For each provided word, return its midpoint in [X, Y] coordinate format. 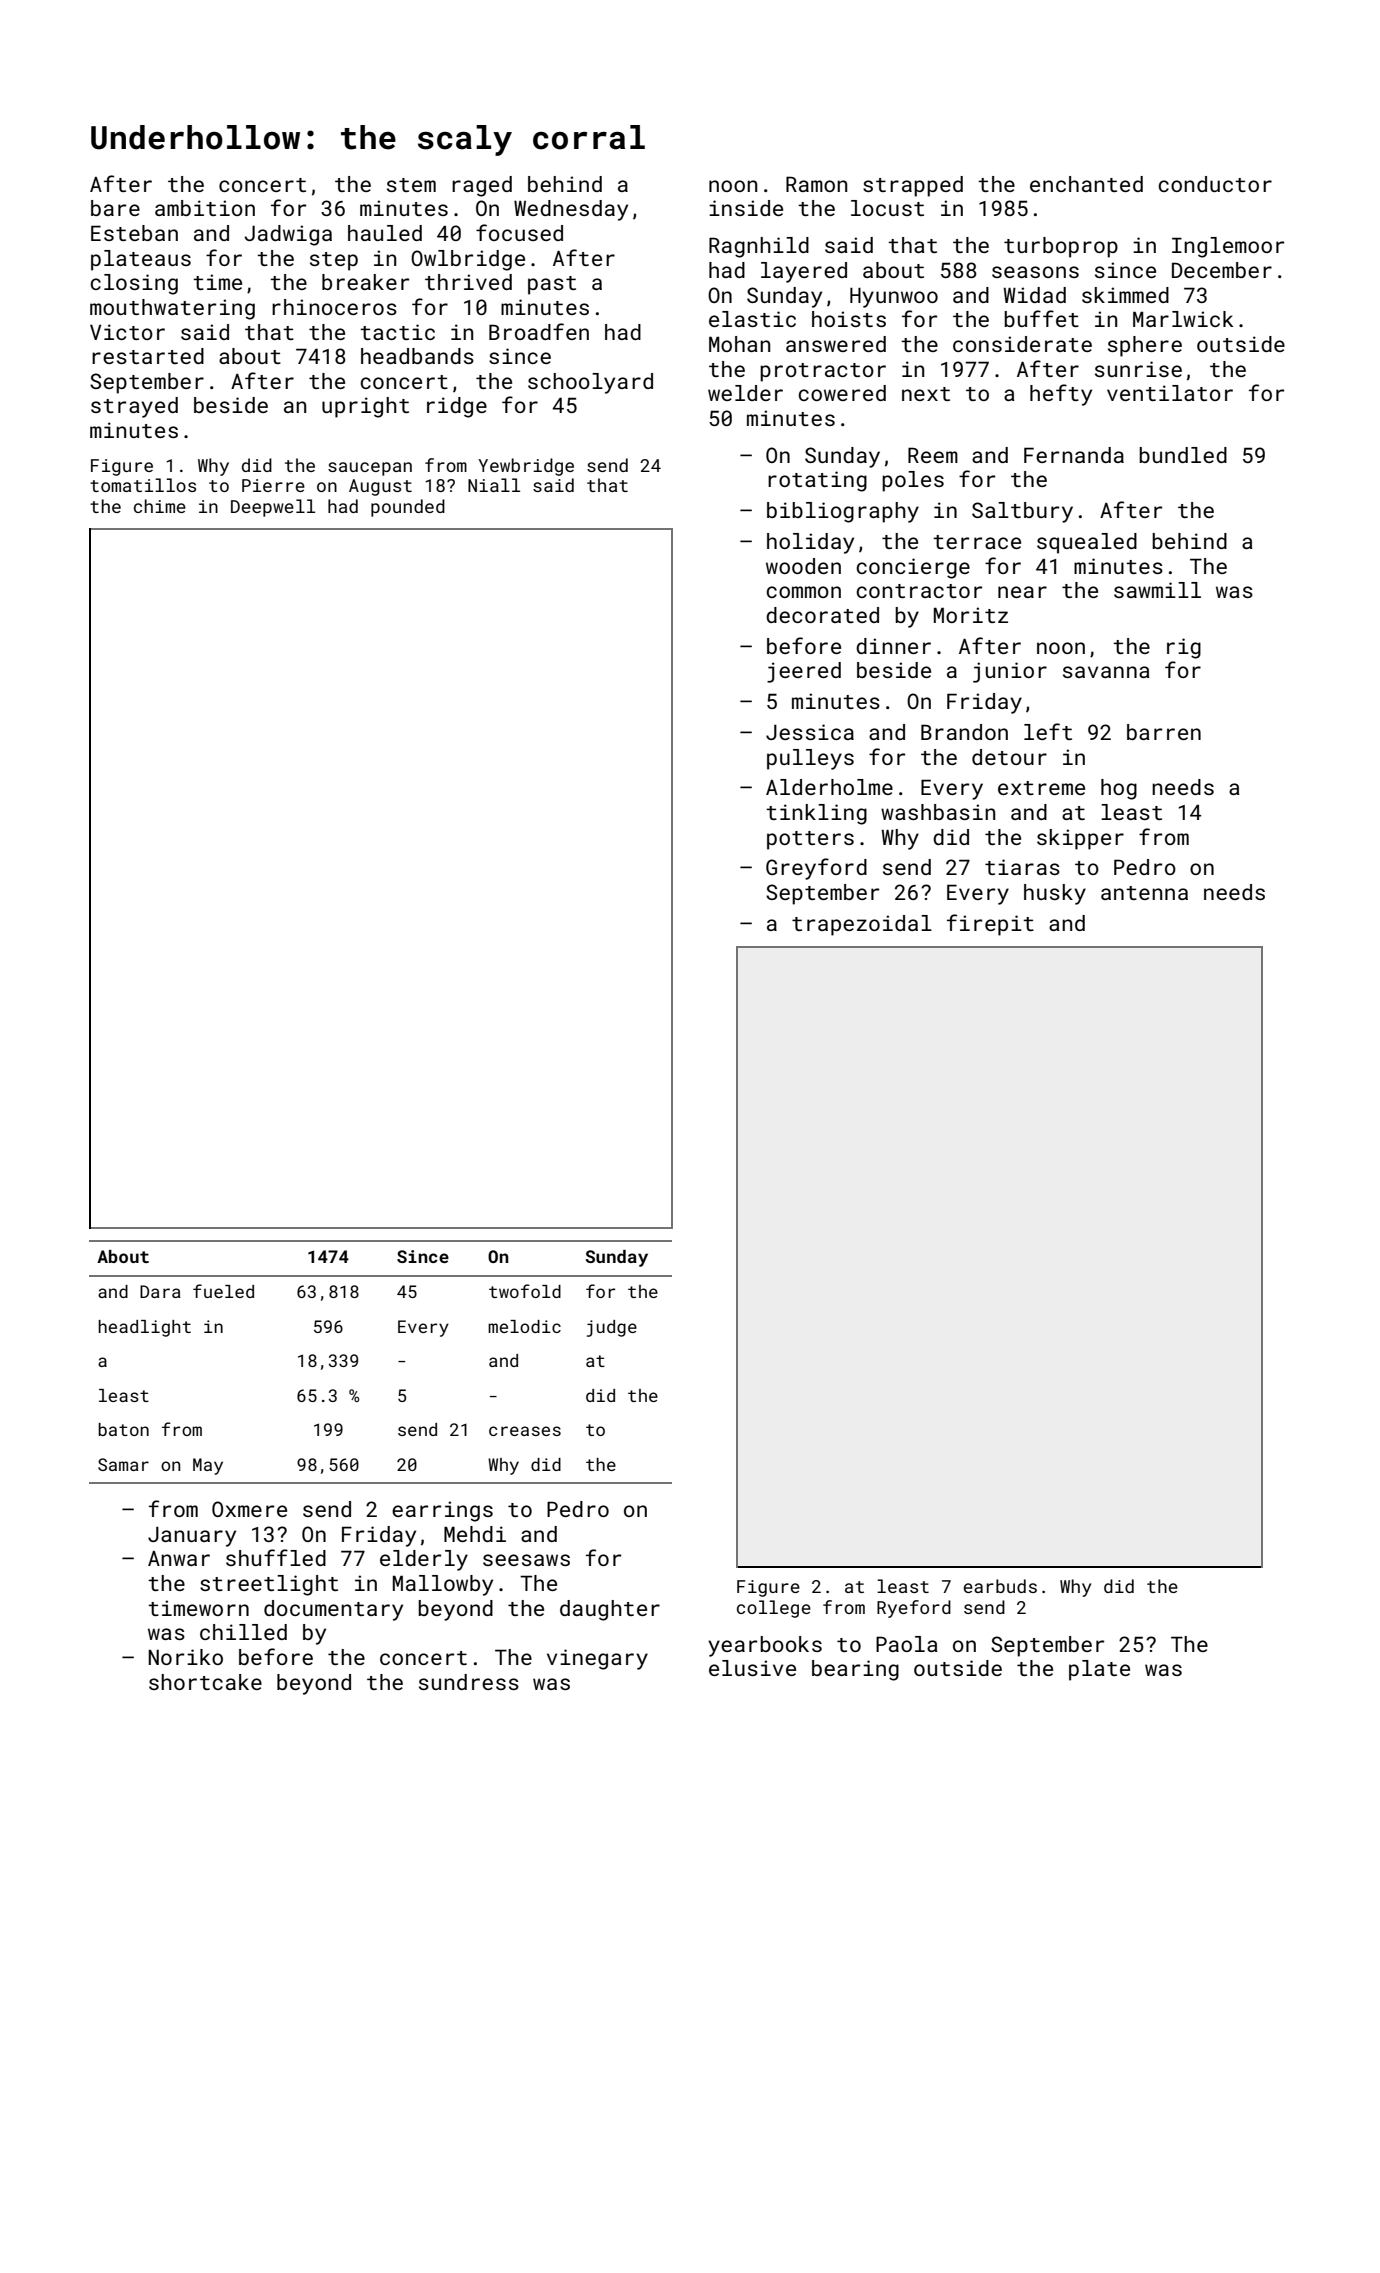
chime [160, 506]
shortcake [205, 1682]
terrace [977, 542]
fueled [223, 1291]
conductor [1215, 184]
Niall [494, 485]
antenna [1144, 893]
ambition [205, 208]
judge [612, 1328]
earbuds [1000, 1586]
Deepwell [273, 508]
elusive [752, 1668]
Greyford [816, 869]
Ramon [816, 184]
